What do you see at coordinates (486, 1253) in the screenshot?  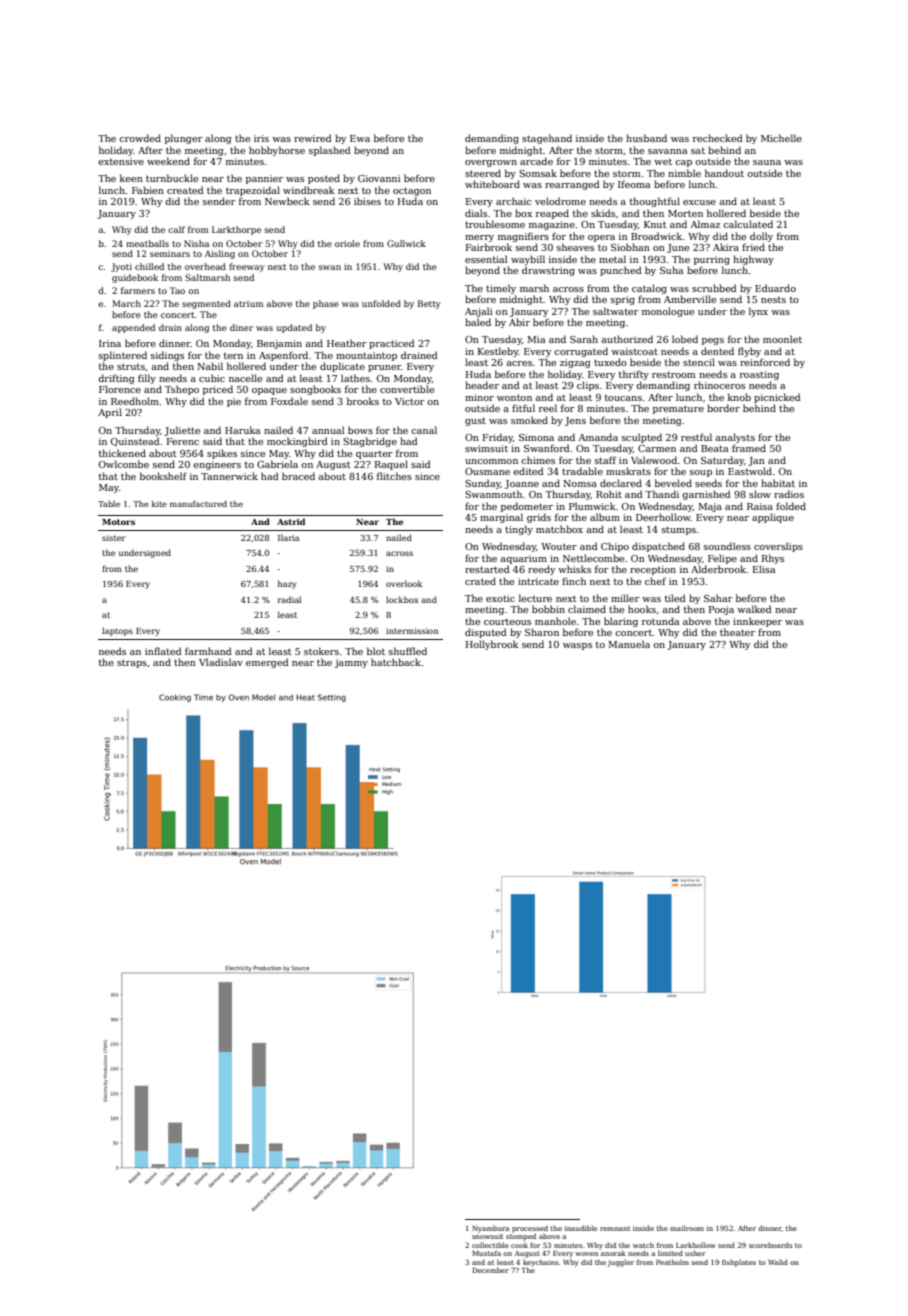 I see `Mustafa` at bounding box center [486, 1253].
